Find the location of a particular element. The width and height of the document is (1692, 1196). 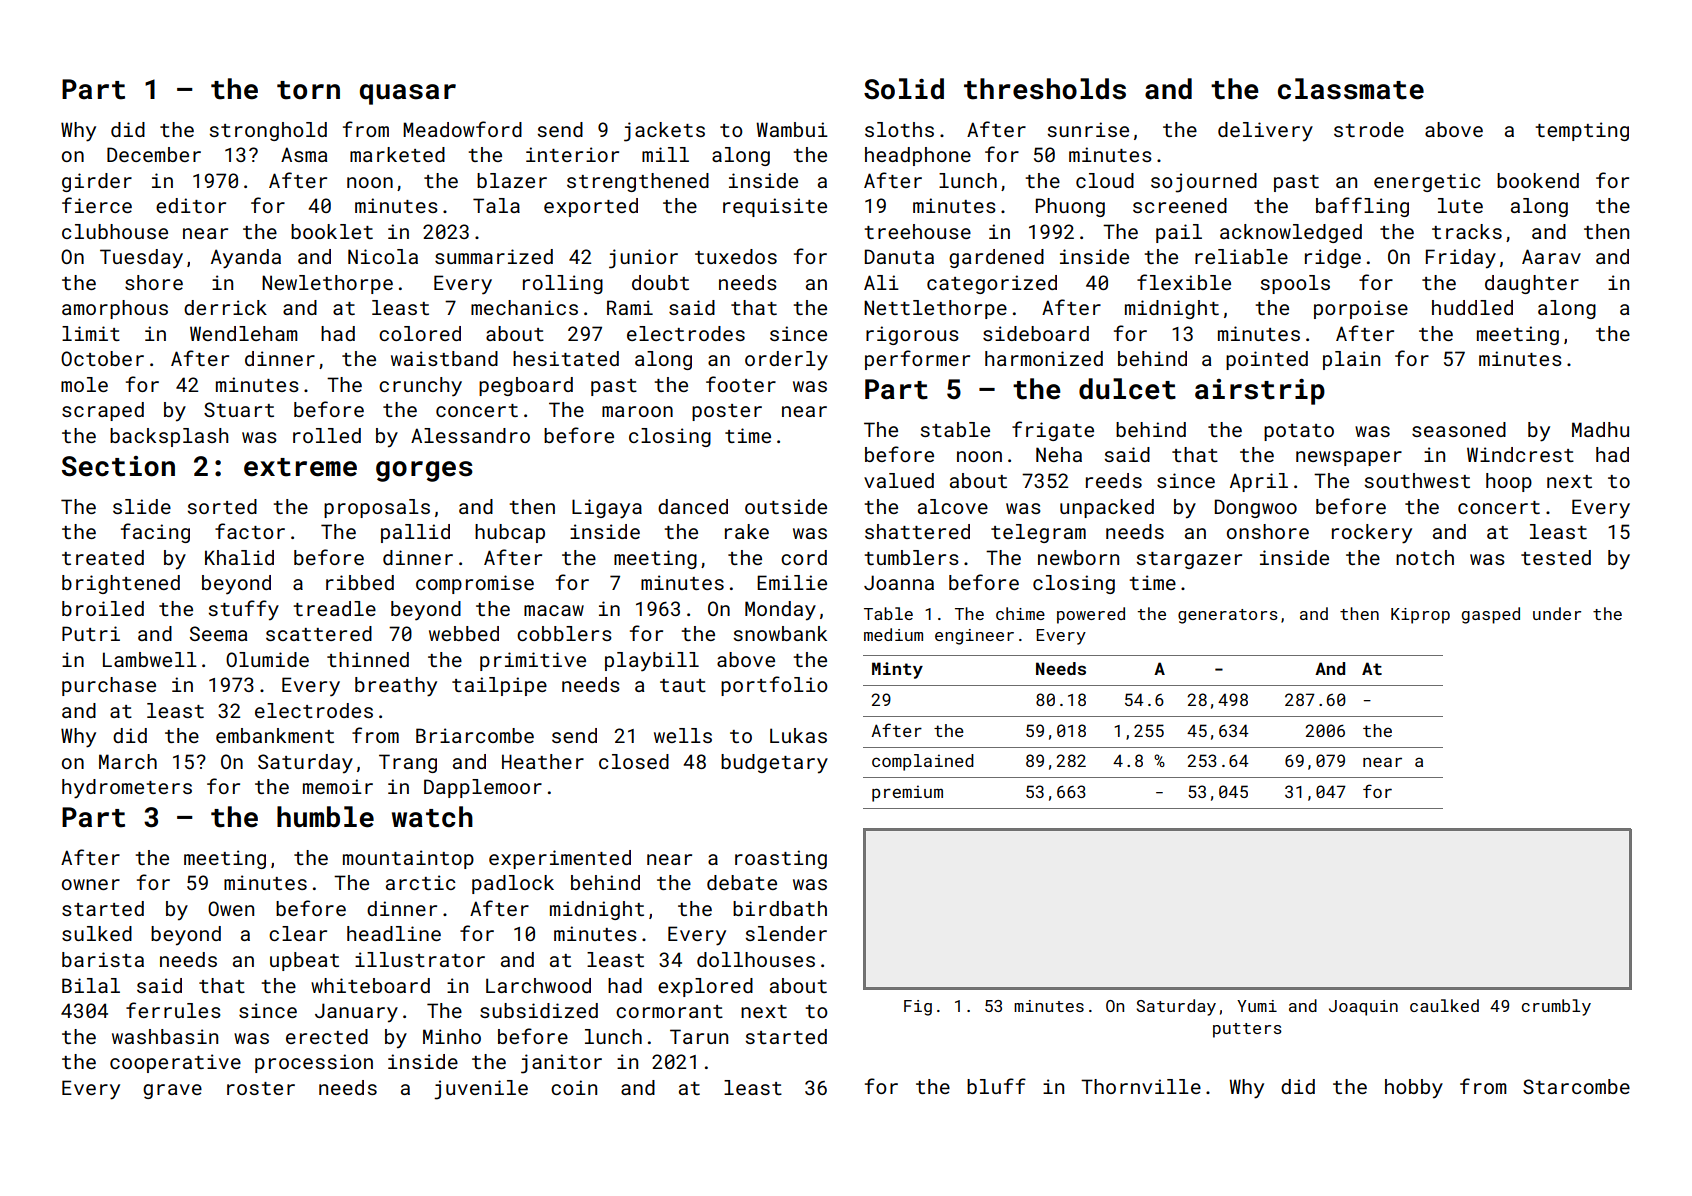

April is located at coordinates (1259, 482).
